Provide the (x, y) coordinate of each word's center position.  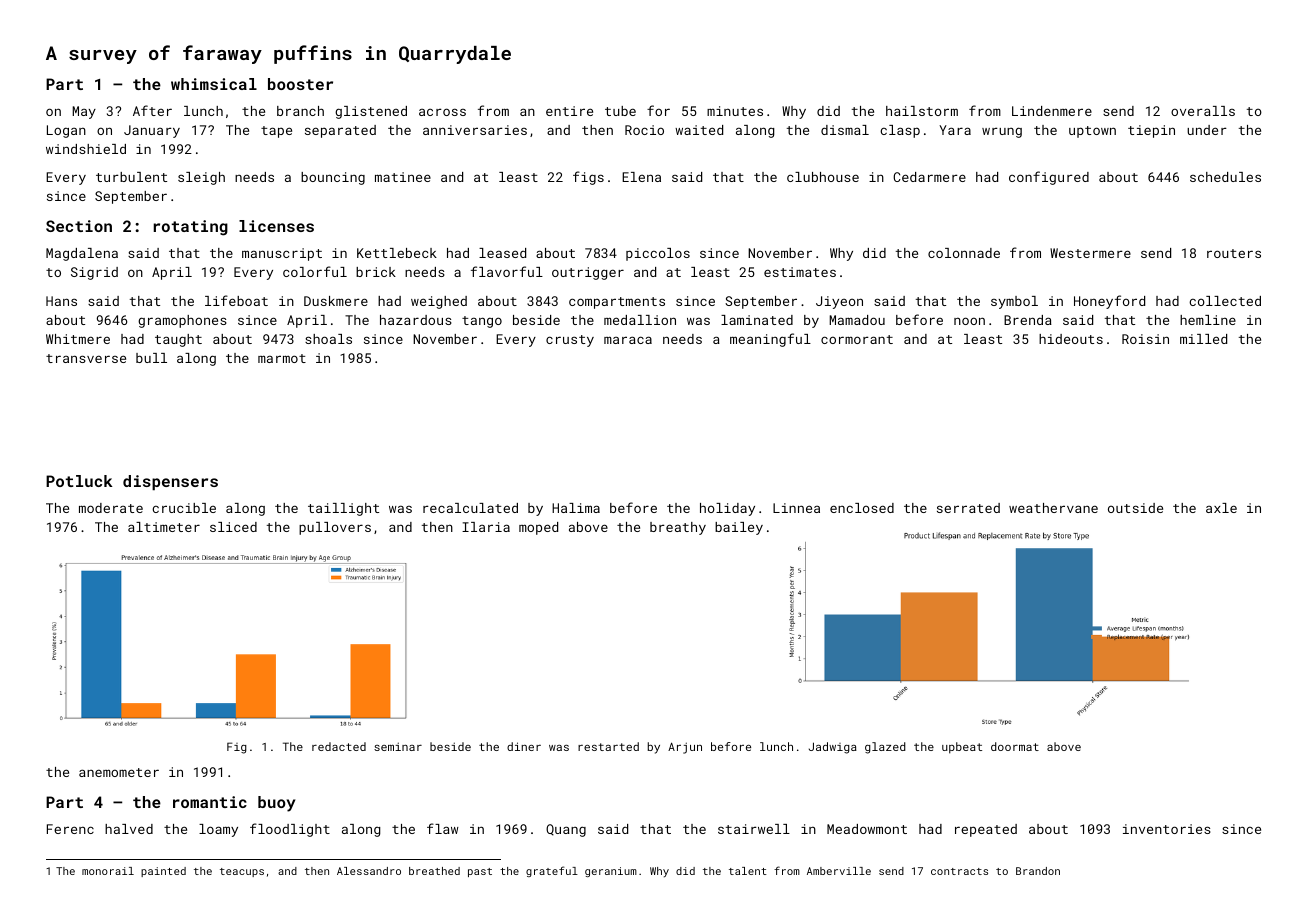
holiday (727, 509)
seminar (398, 746)
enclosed (862, 508)
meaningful (770, 340)
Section (79, 226)
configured (1049, 178)
